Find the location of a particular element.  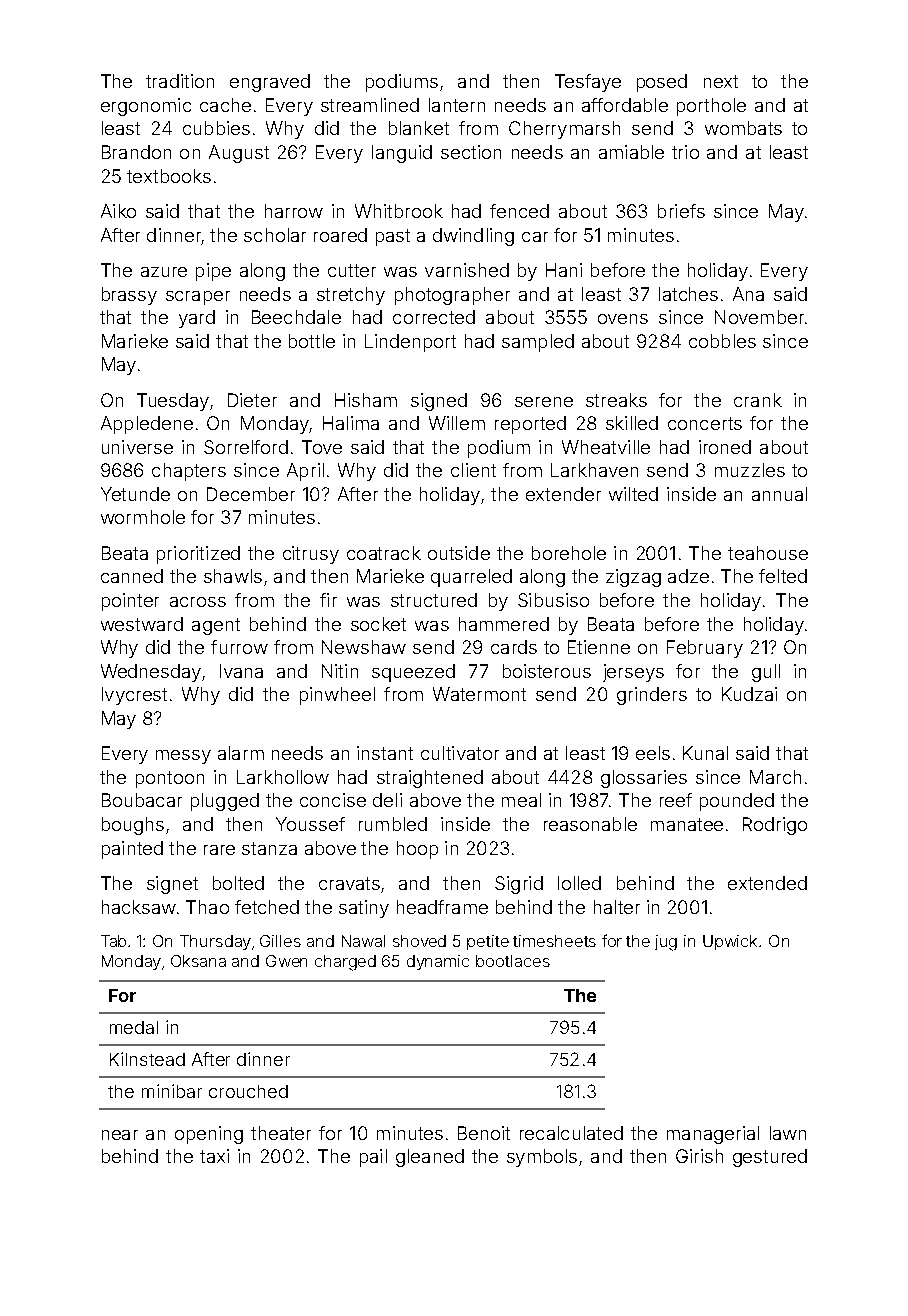

briefs is located at coordinates (681, 211).
